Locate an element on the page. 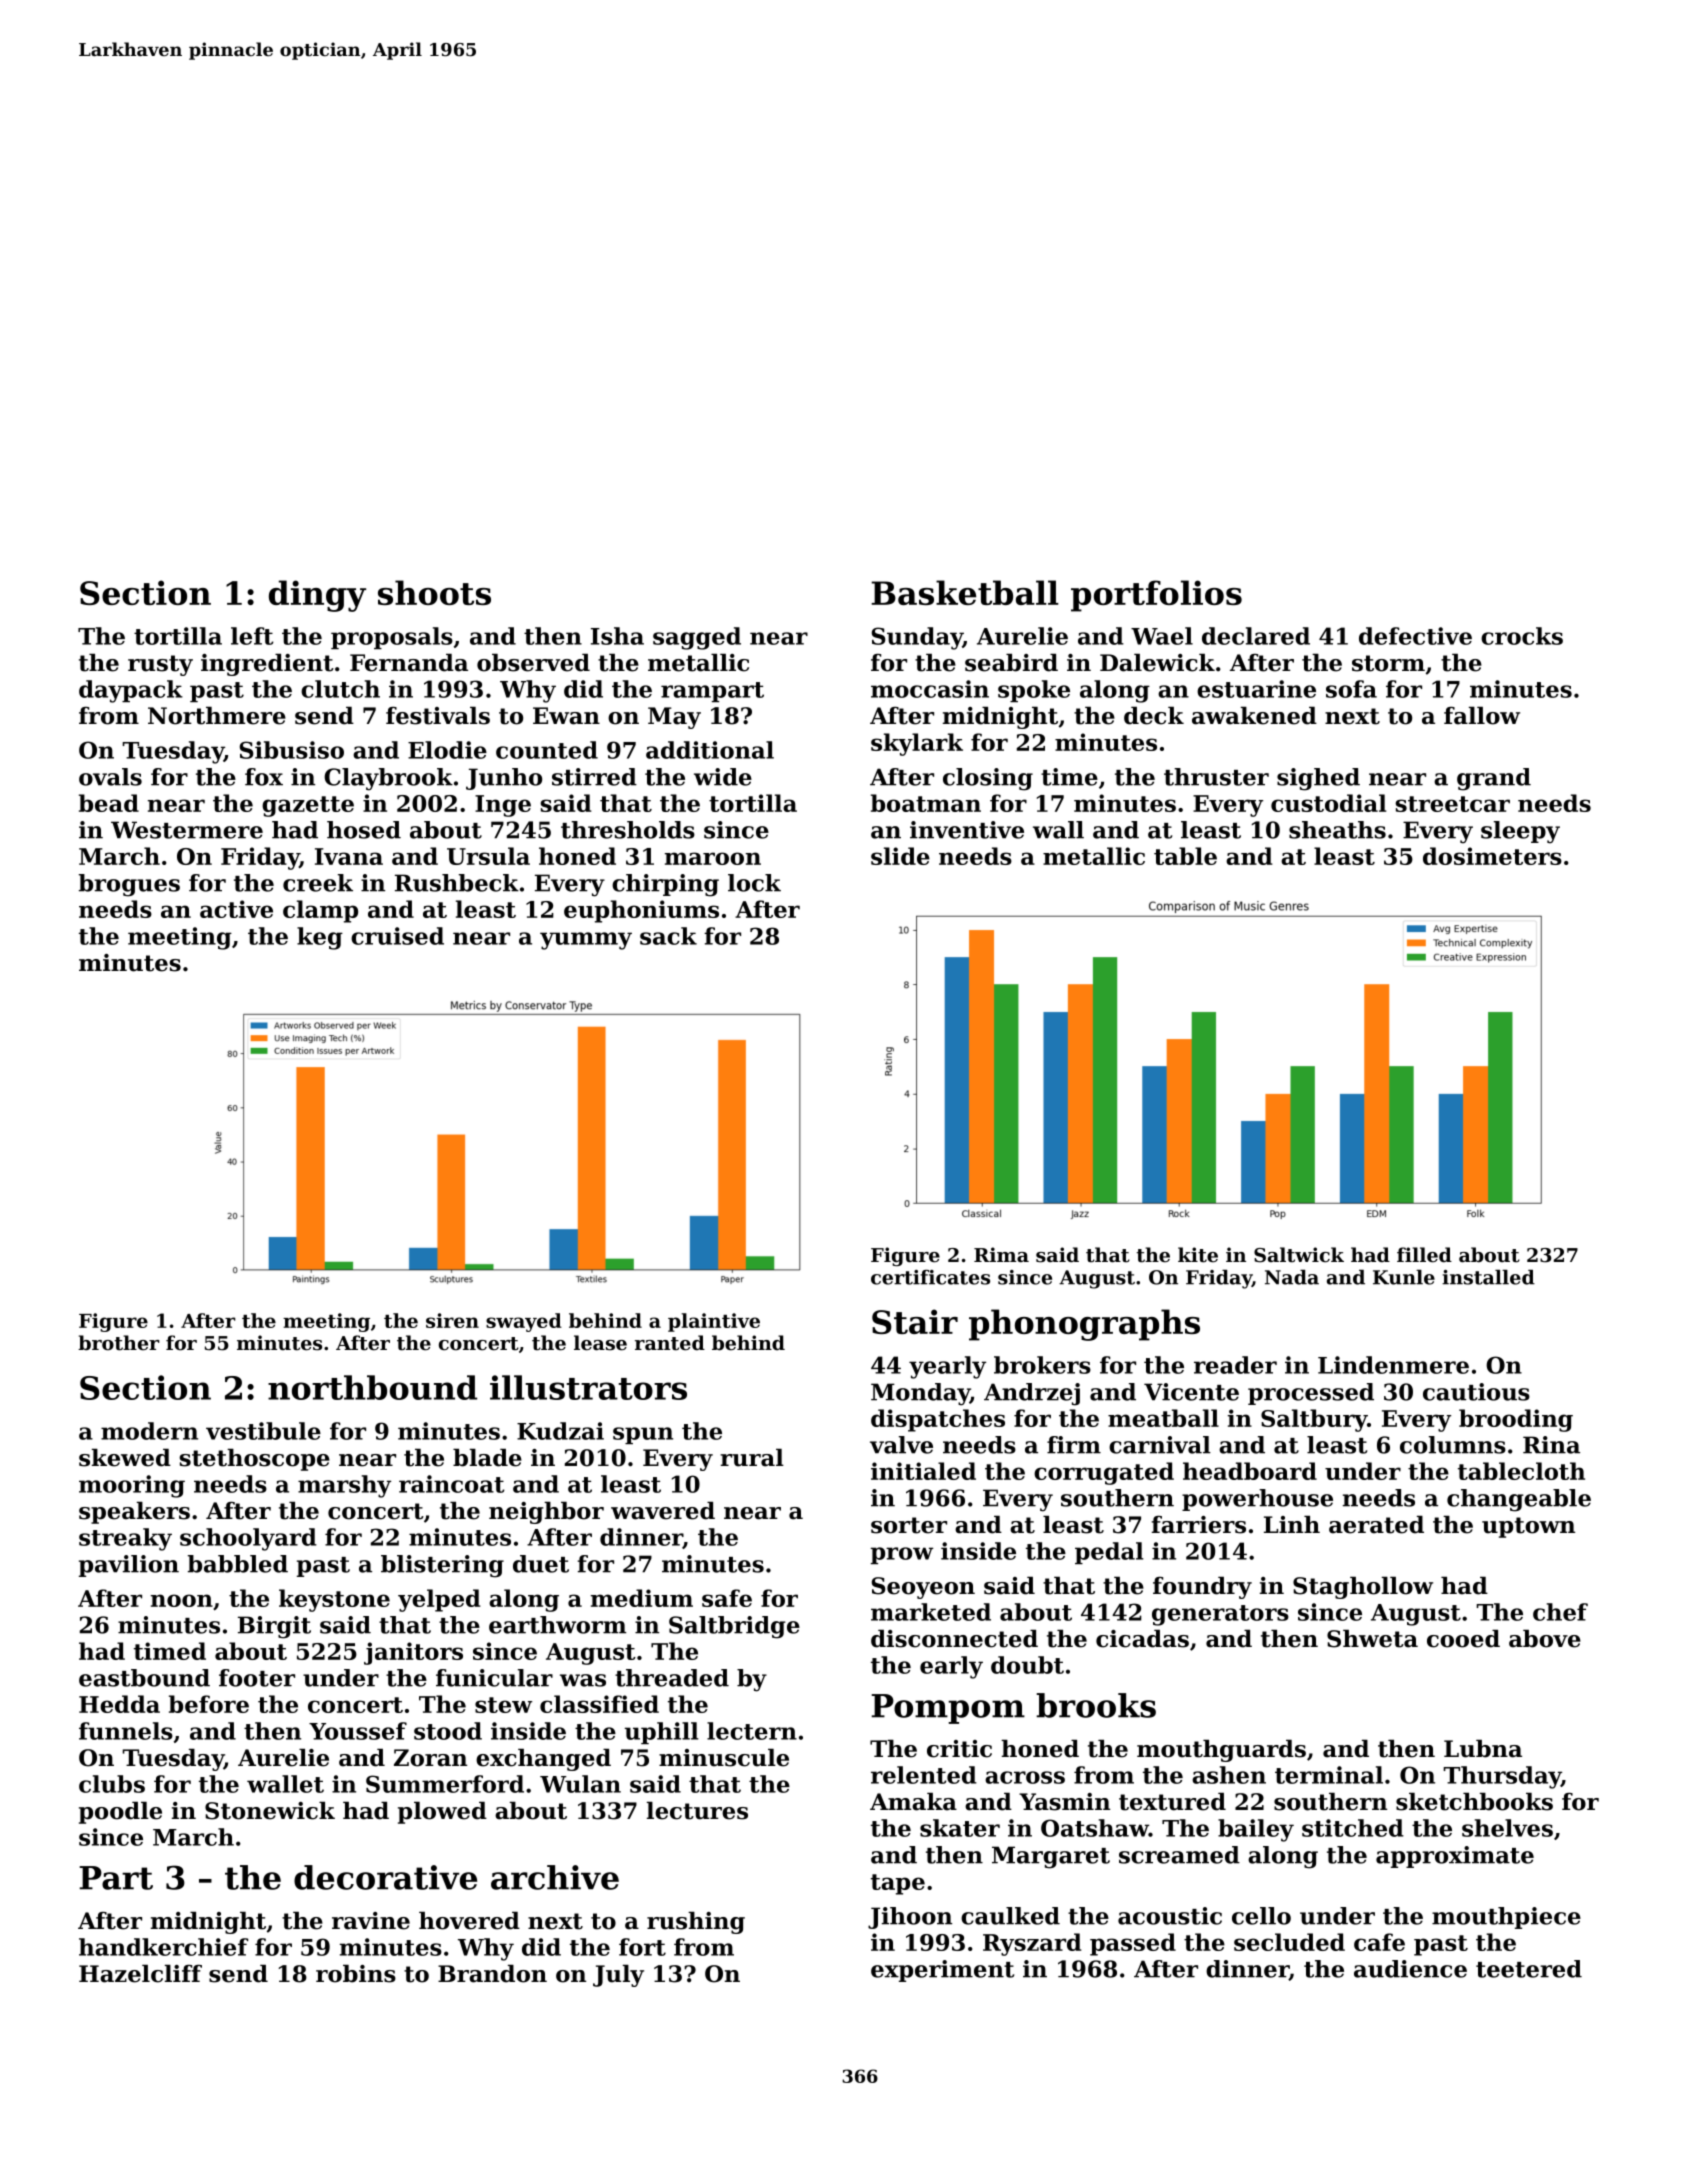  shoots is located at coordinates (434, 592).
